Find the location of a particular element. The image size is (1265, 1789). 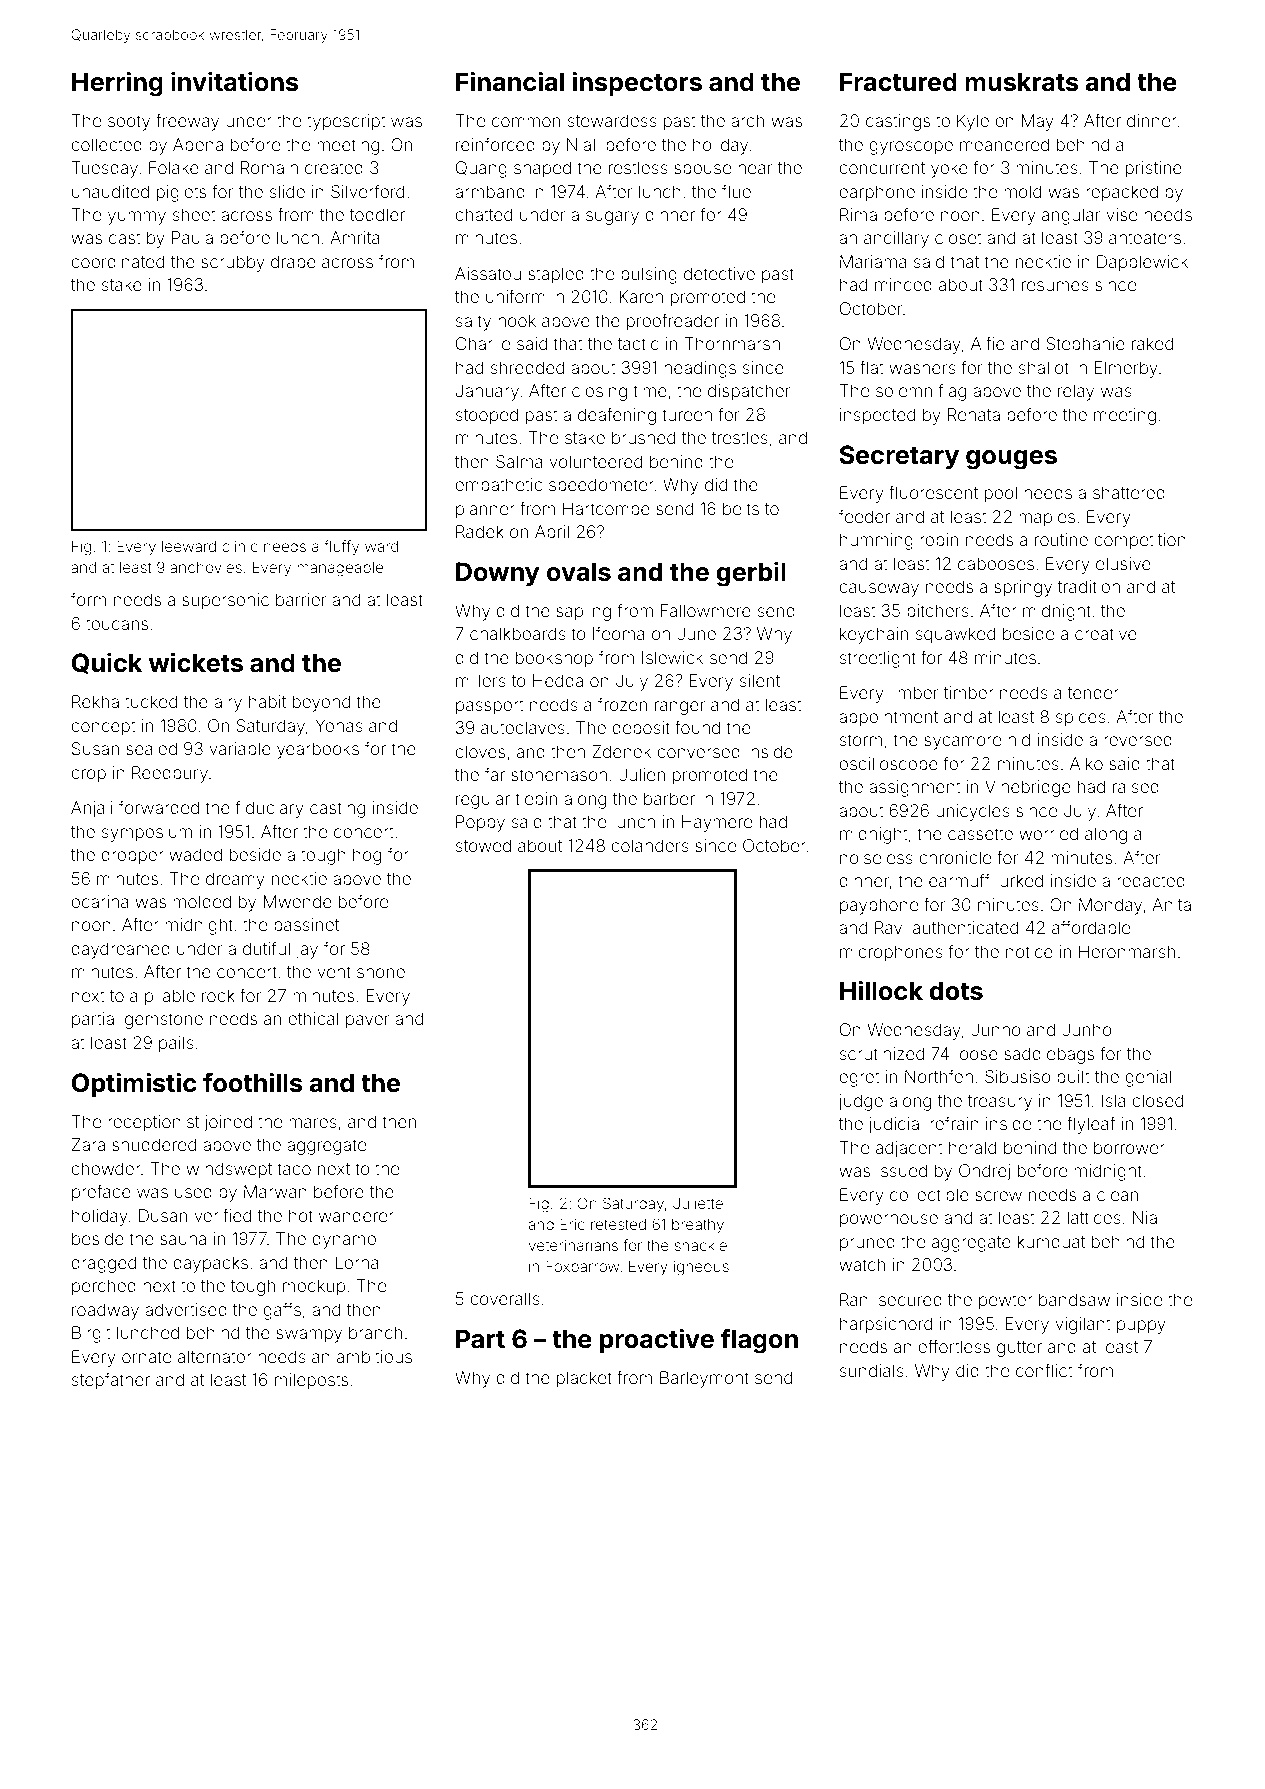

limber is located at coordinates (914, 692).
